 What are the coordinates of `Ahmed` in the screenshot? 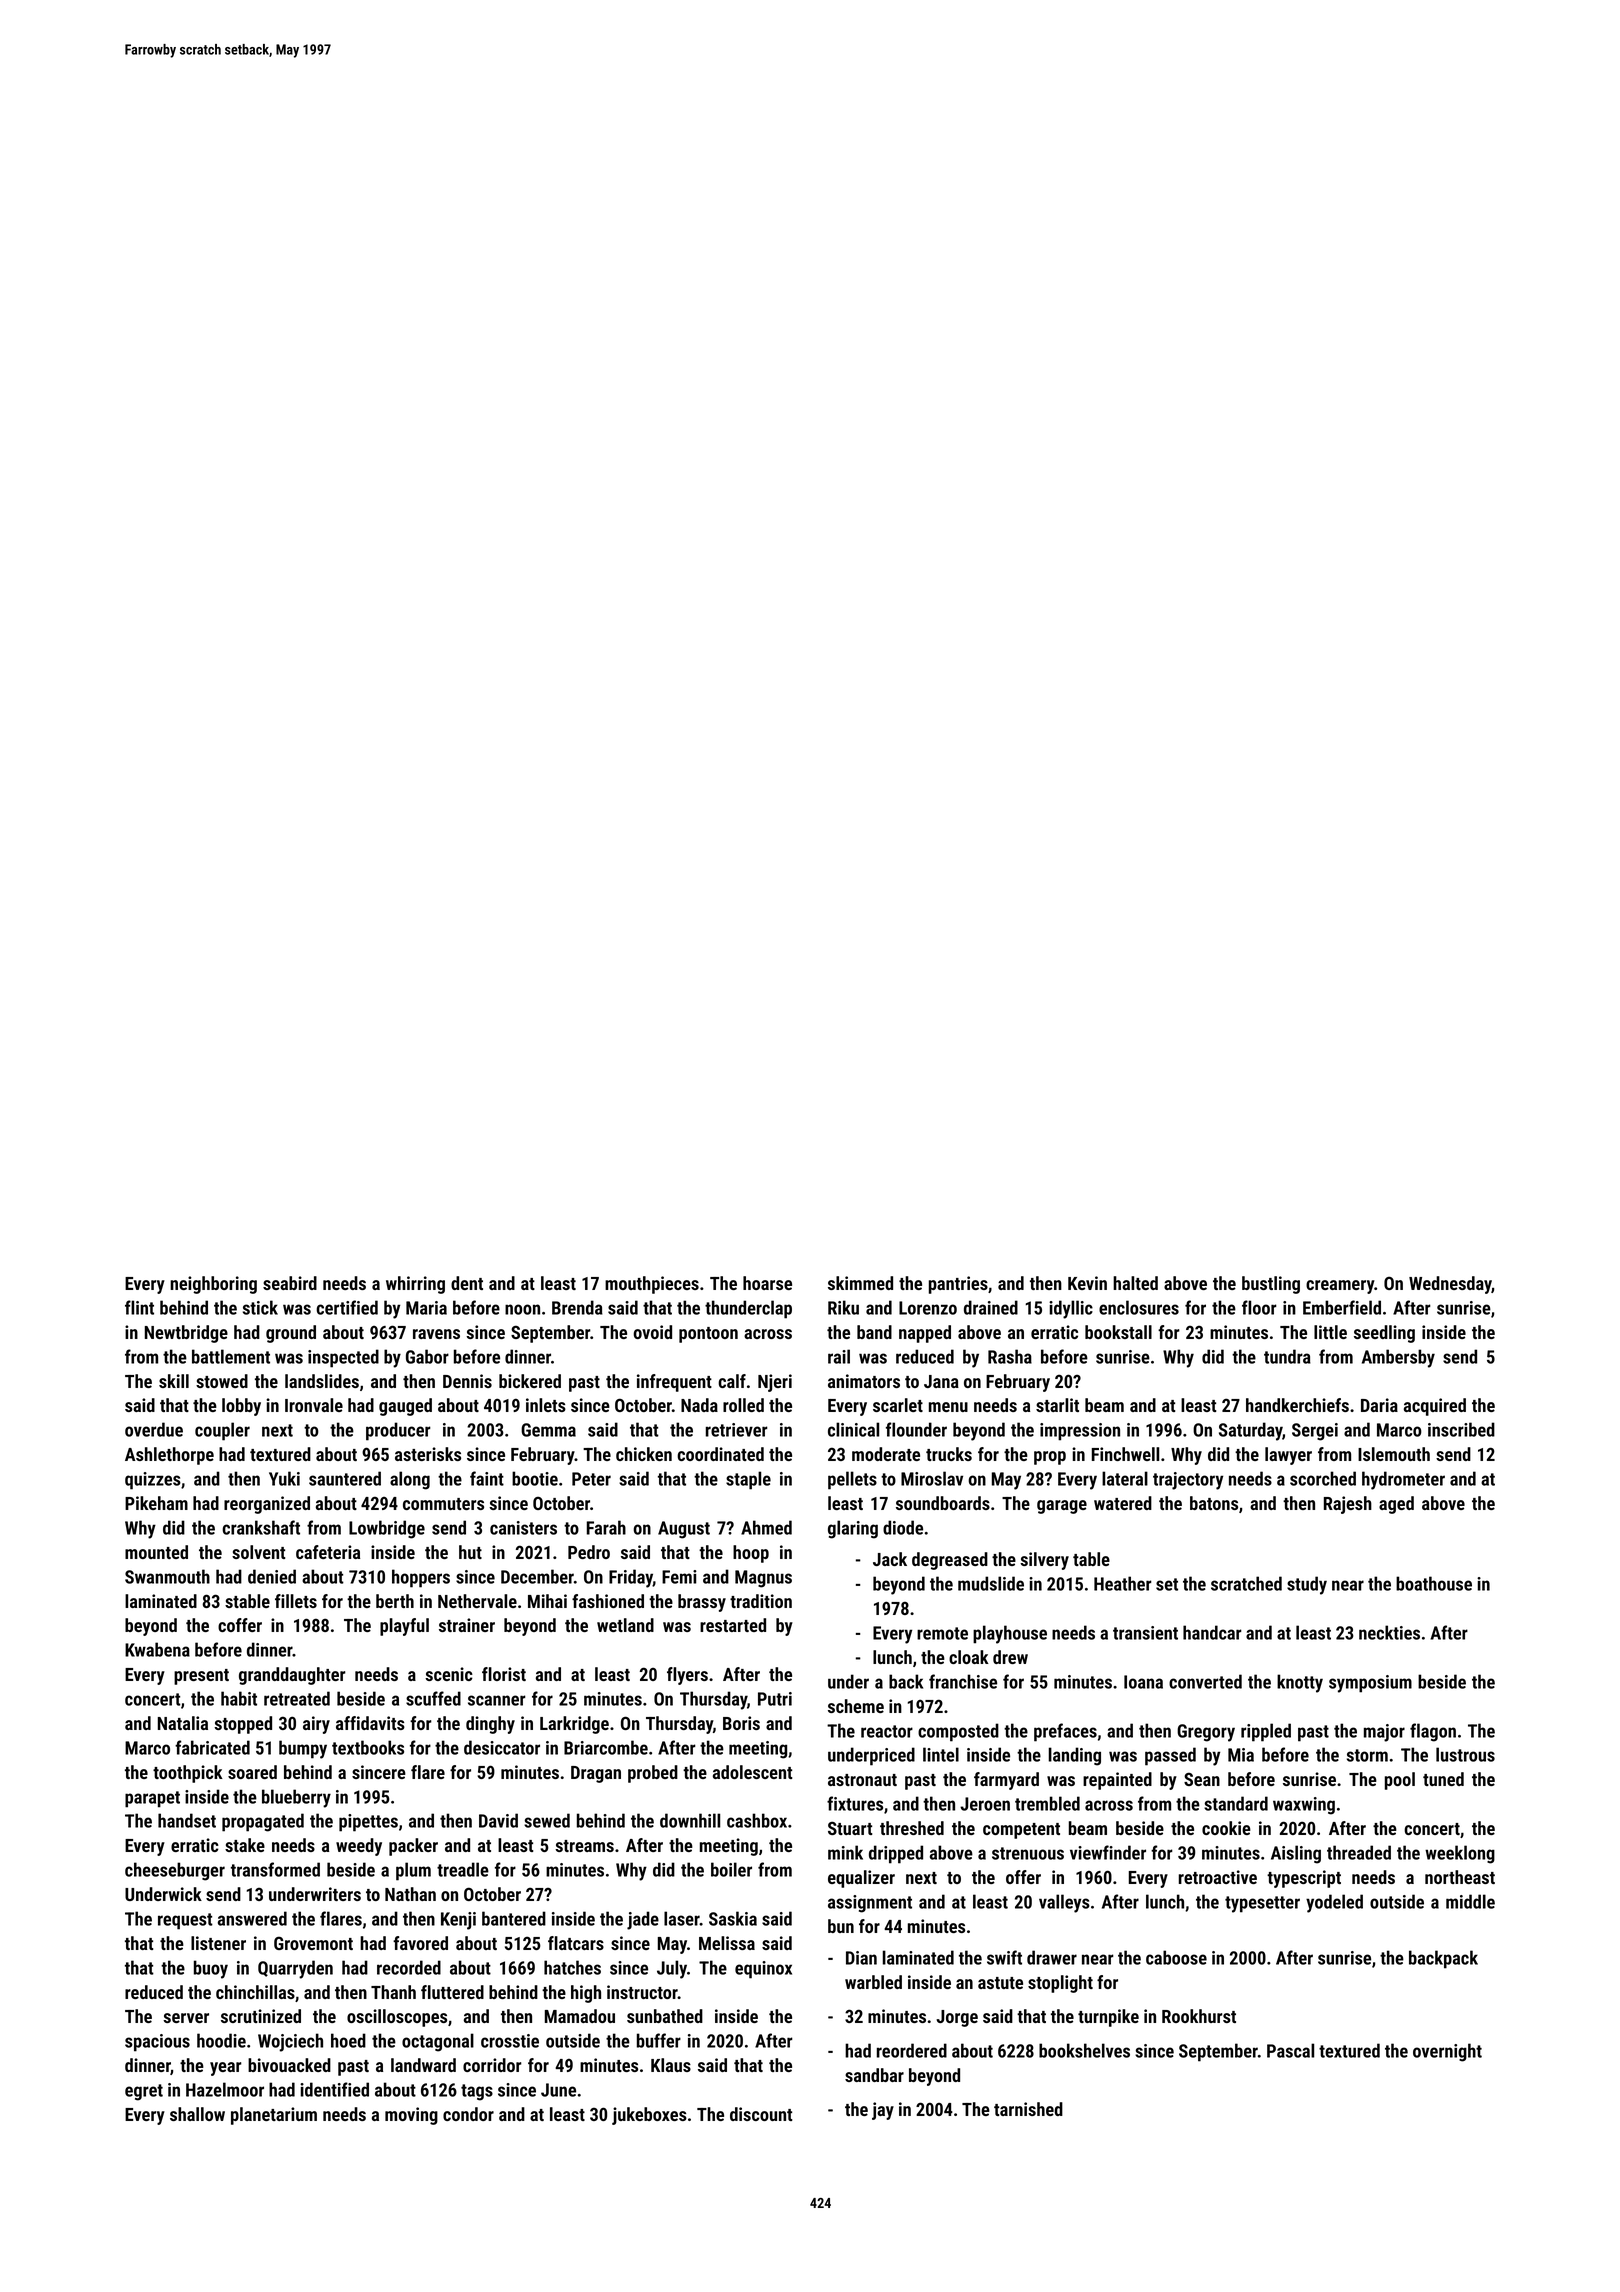 It's located at (766, 1527).
